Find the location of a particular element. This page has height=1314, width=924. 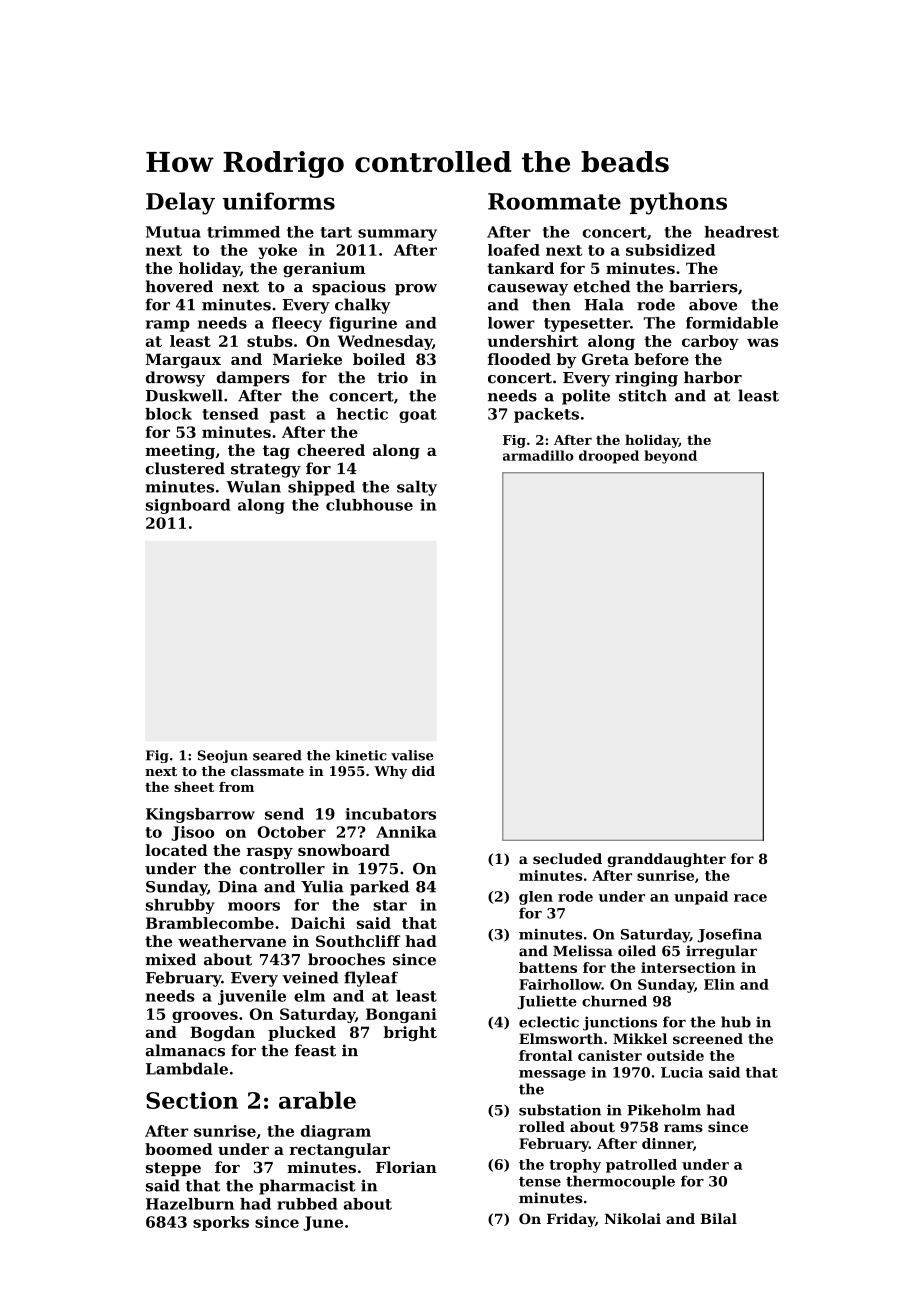

hub is located at coordinates (736, 1022).
